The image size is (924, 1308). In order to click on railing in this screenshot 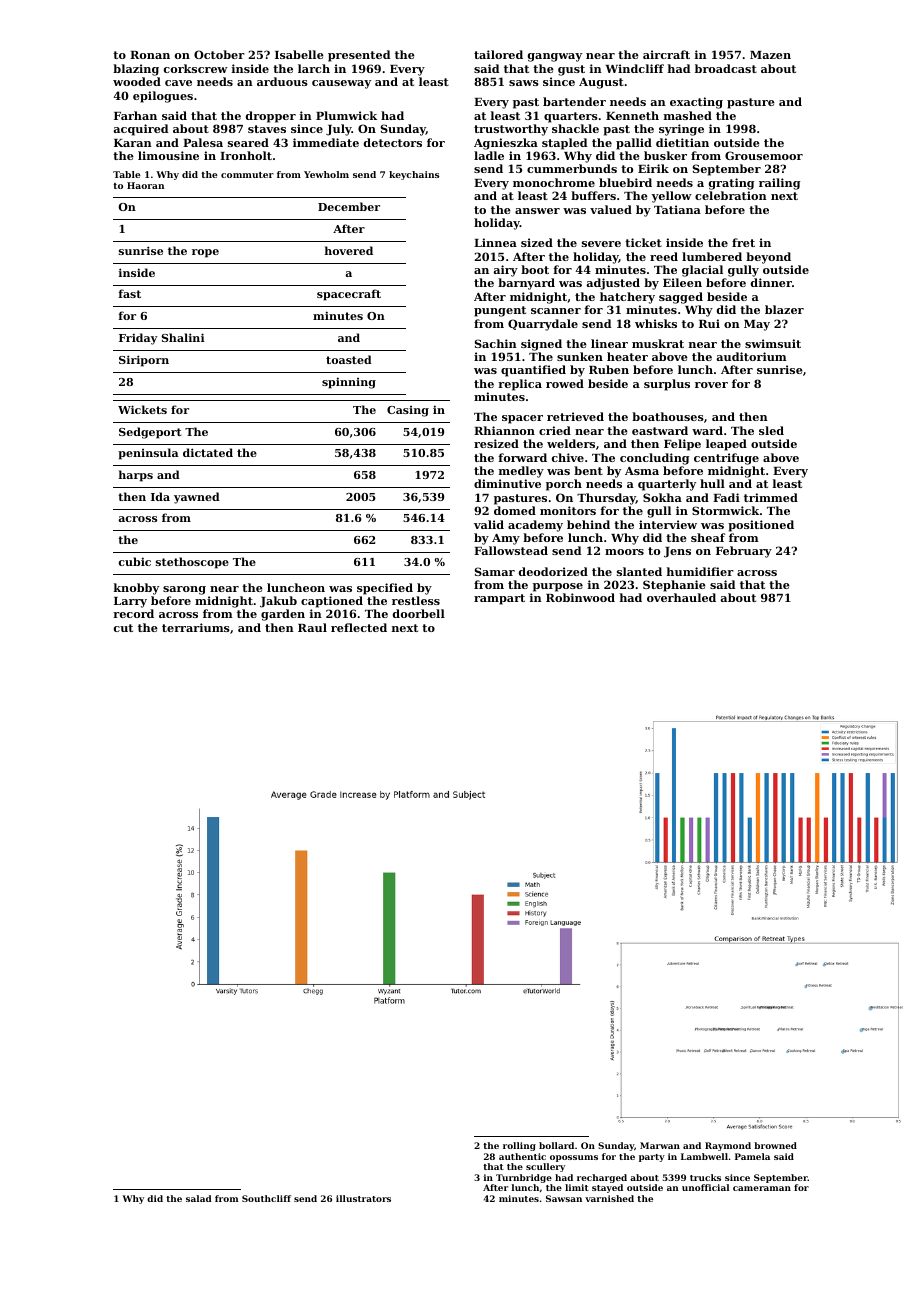, I will do `click(779, 184)`.
